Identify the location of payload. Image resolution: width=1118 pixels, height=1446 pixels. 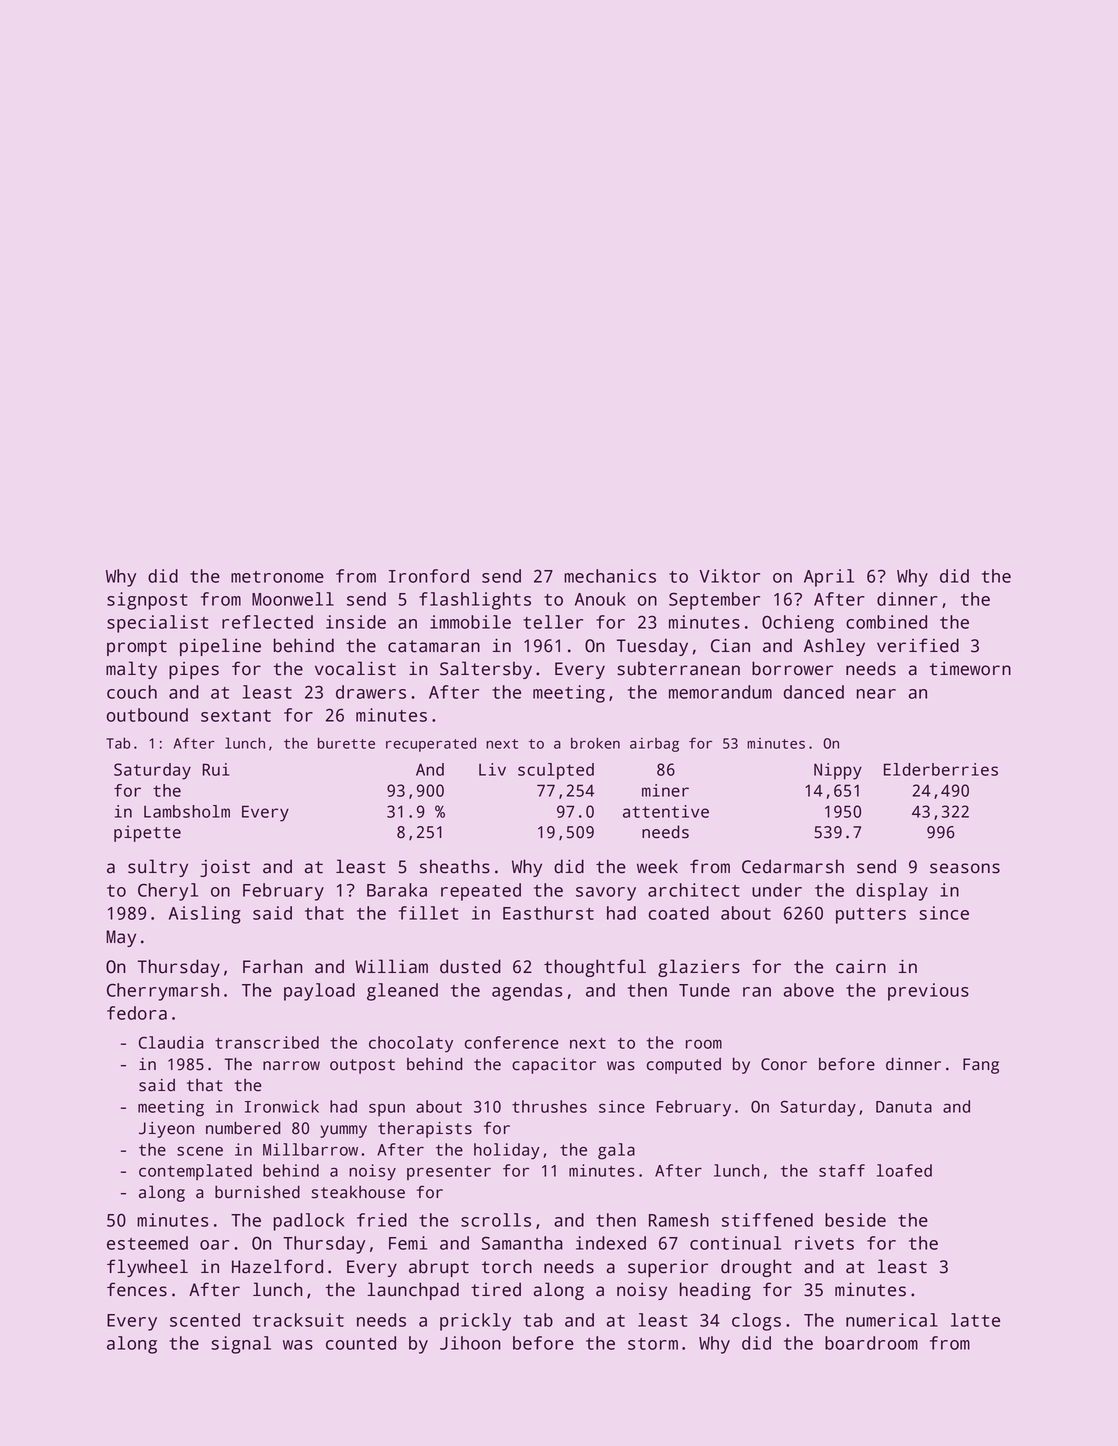
(319, 992).
